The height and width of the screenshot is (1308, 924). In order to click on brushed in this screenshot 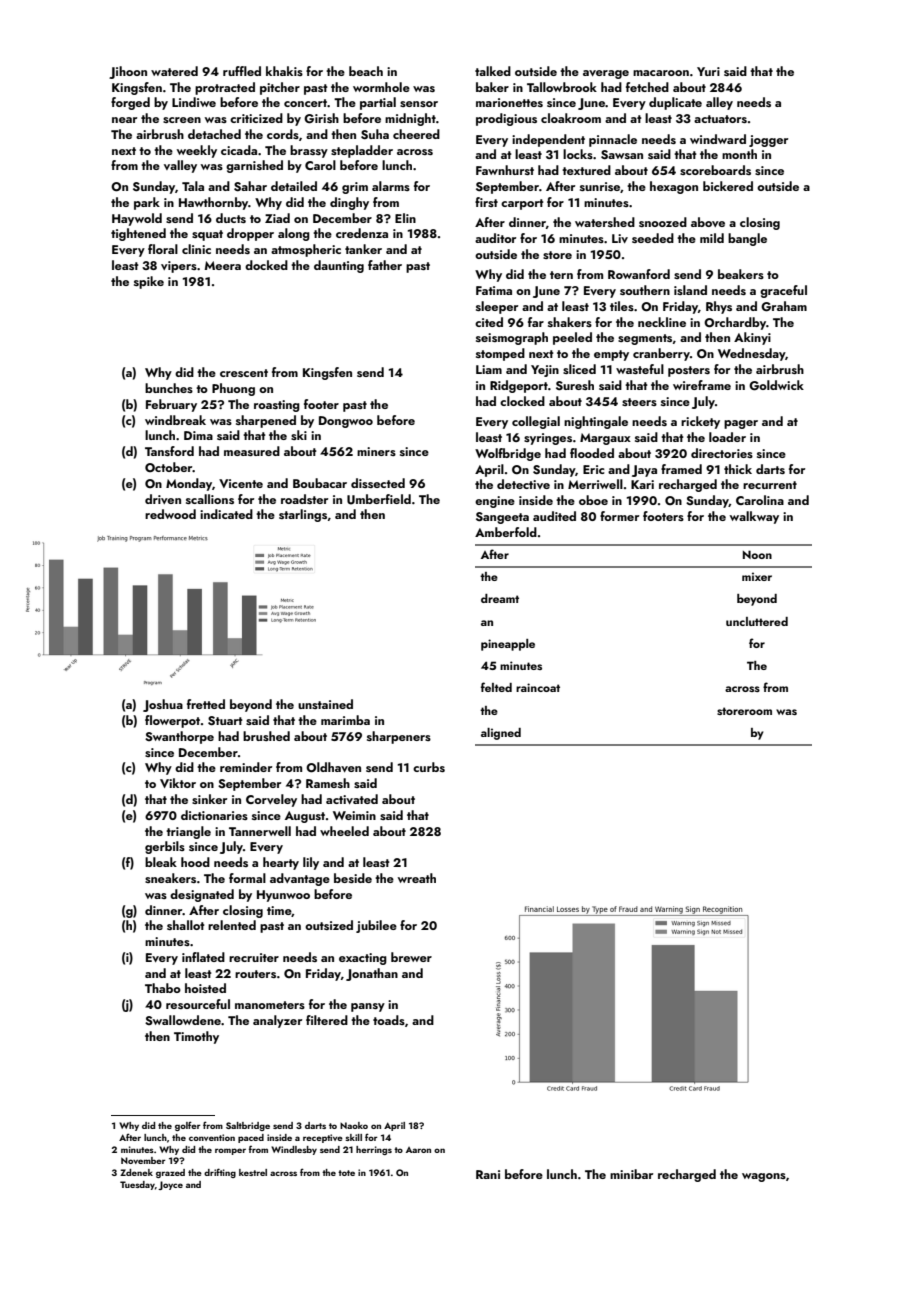, I will do `click(266, 736)`.
